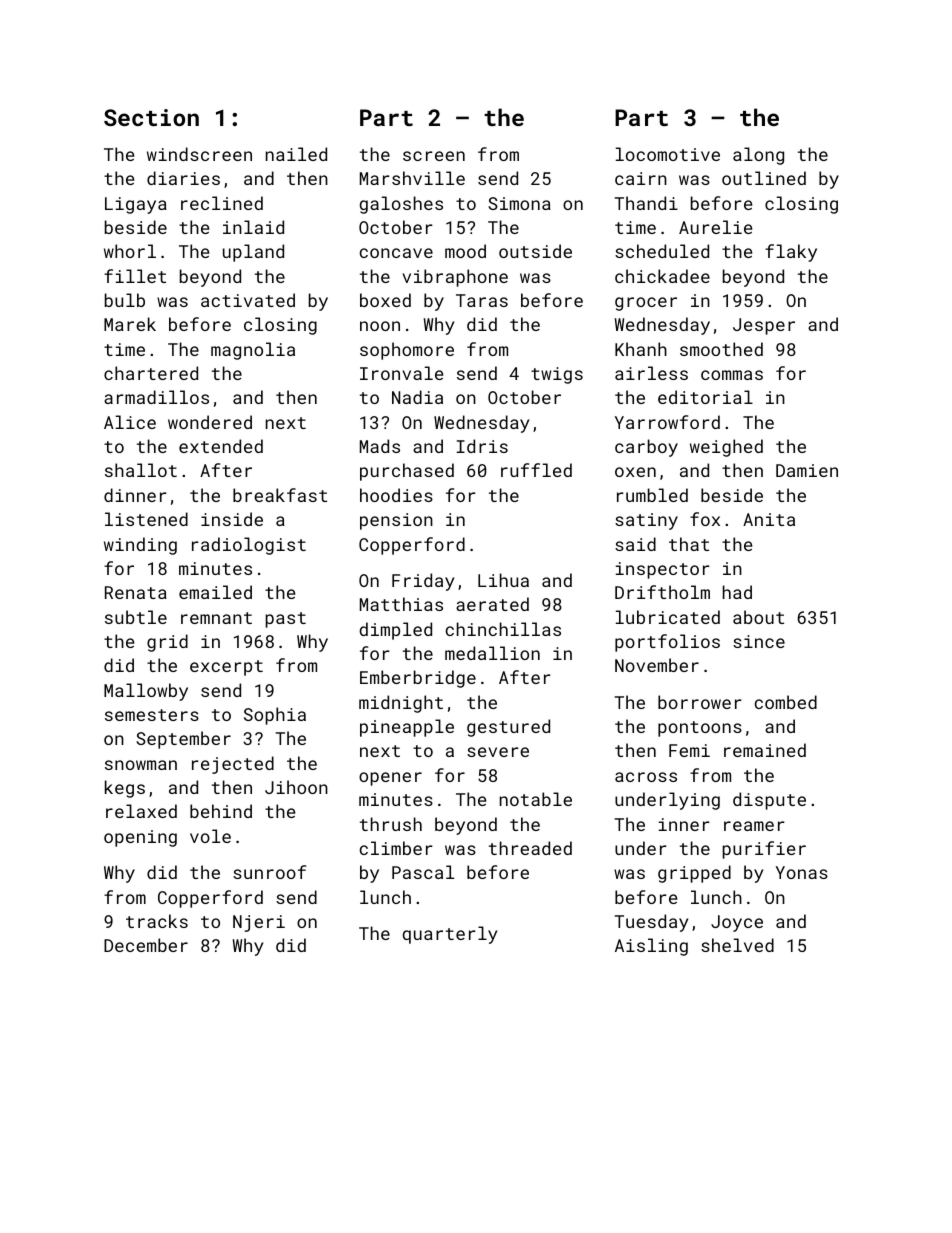 The image size is (952, 1233). What do you see at coordinates (286, 620) in the image?
I see `past` at bounding box center [286, 620].
